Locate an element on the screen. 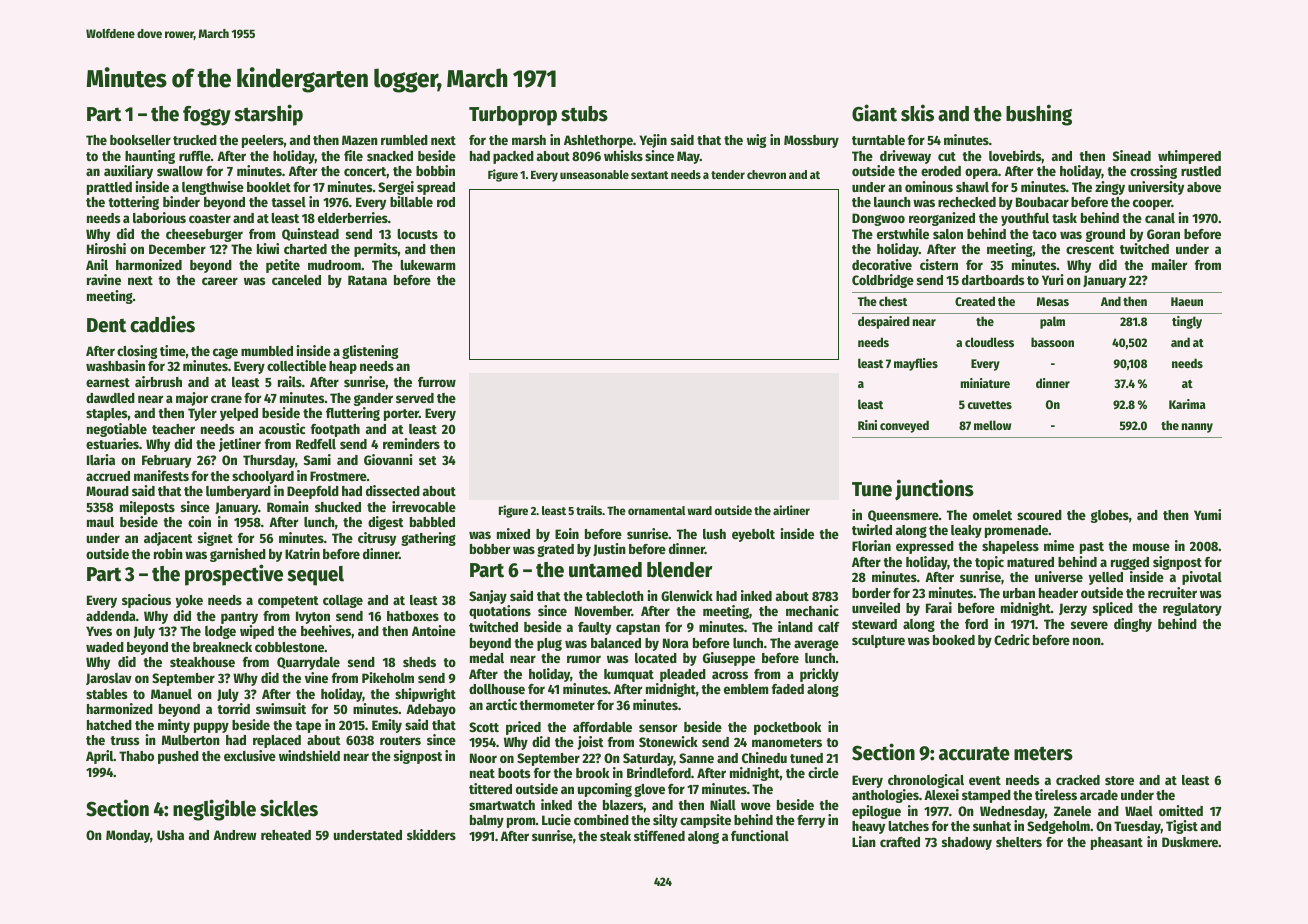 The height and width of the screenshot is (924, 1308). Yuri is located at coordinates (1053, 279).
